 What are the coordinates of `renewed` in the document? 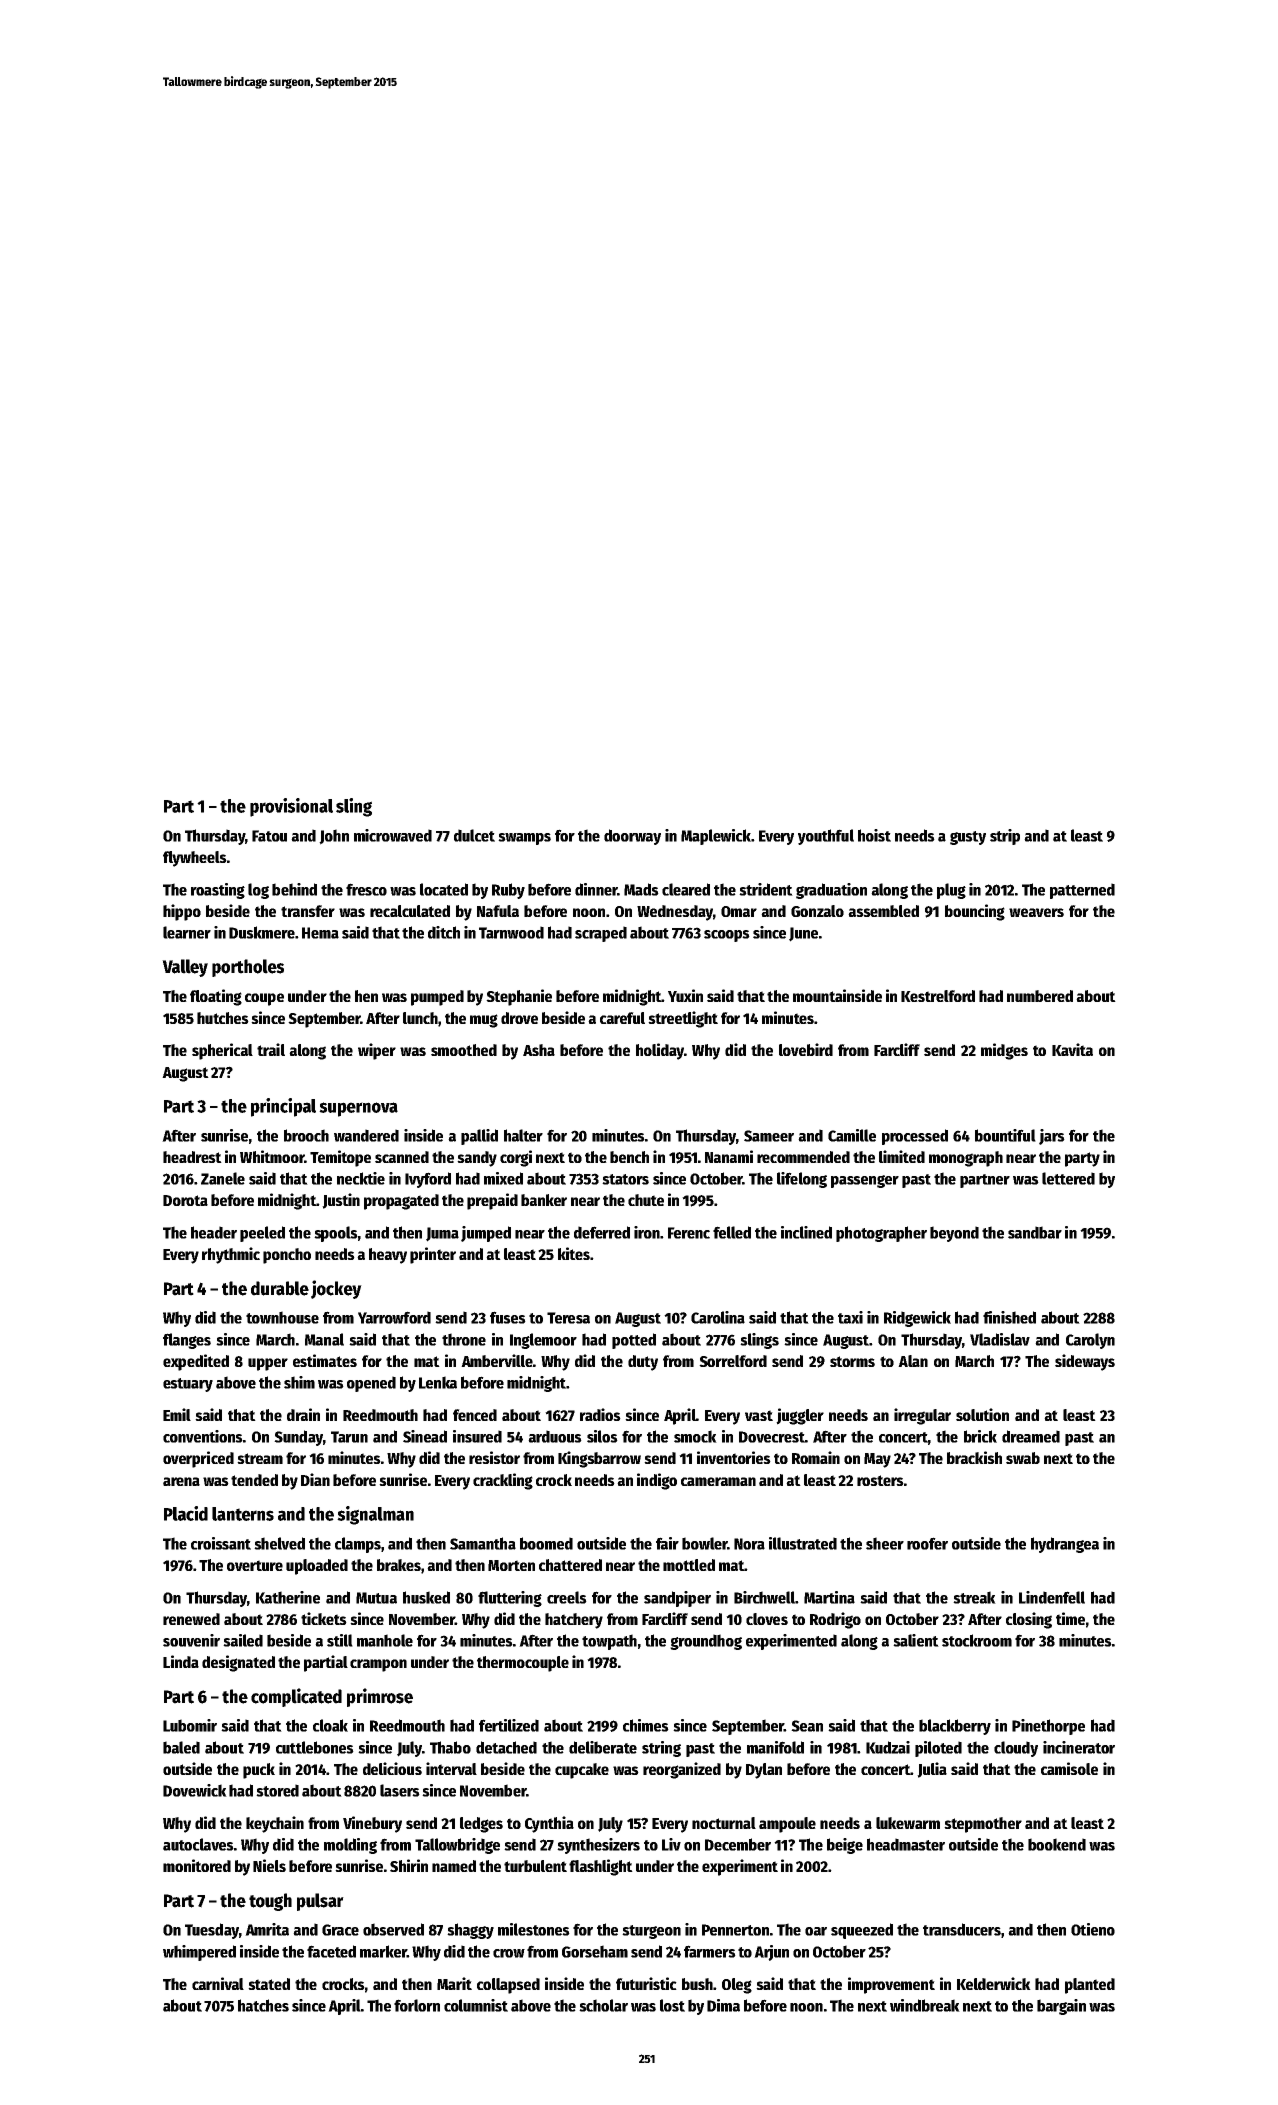 It's located at (191, 1619).
